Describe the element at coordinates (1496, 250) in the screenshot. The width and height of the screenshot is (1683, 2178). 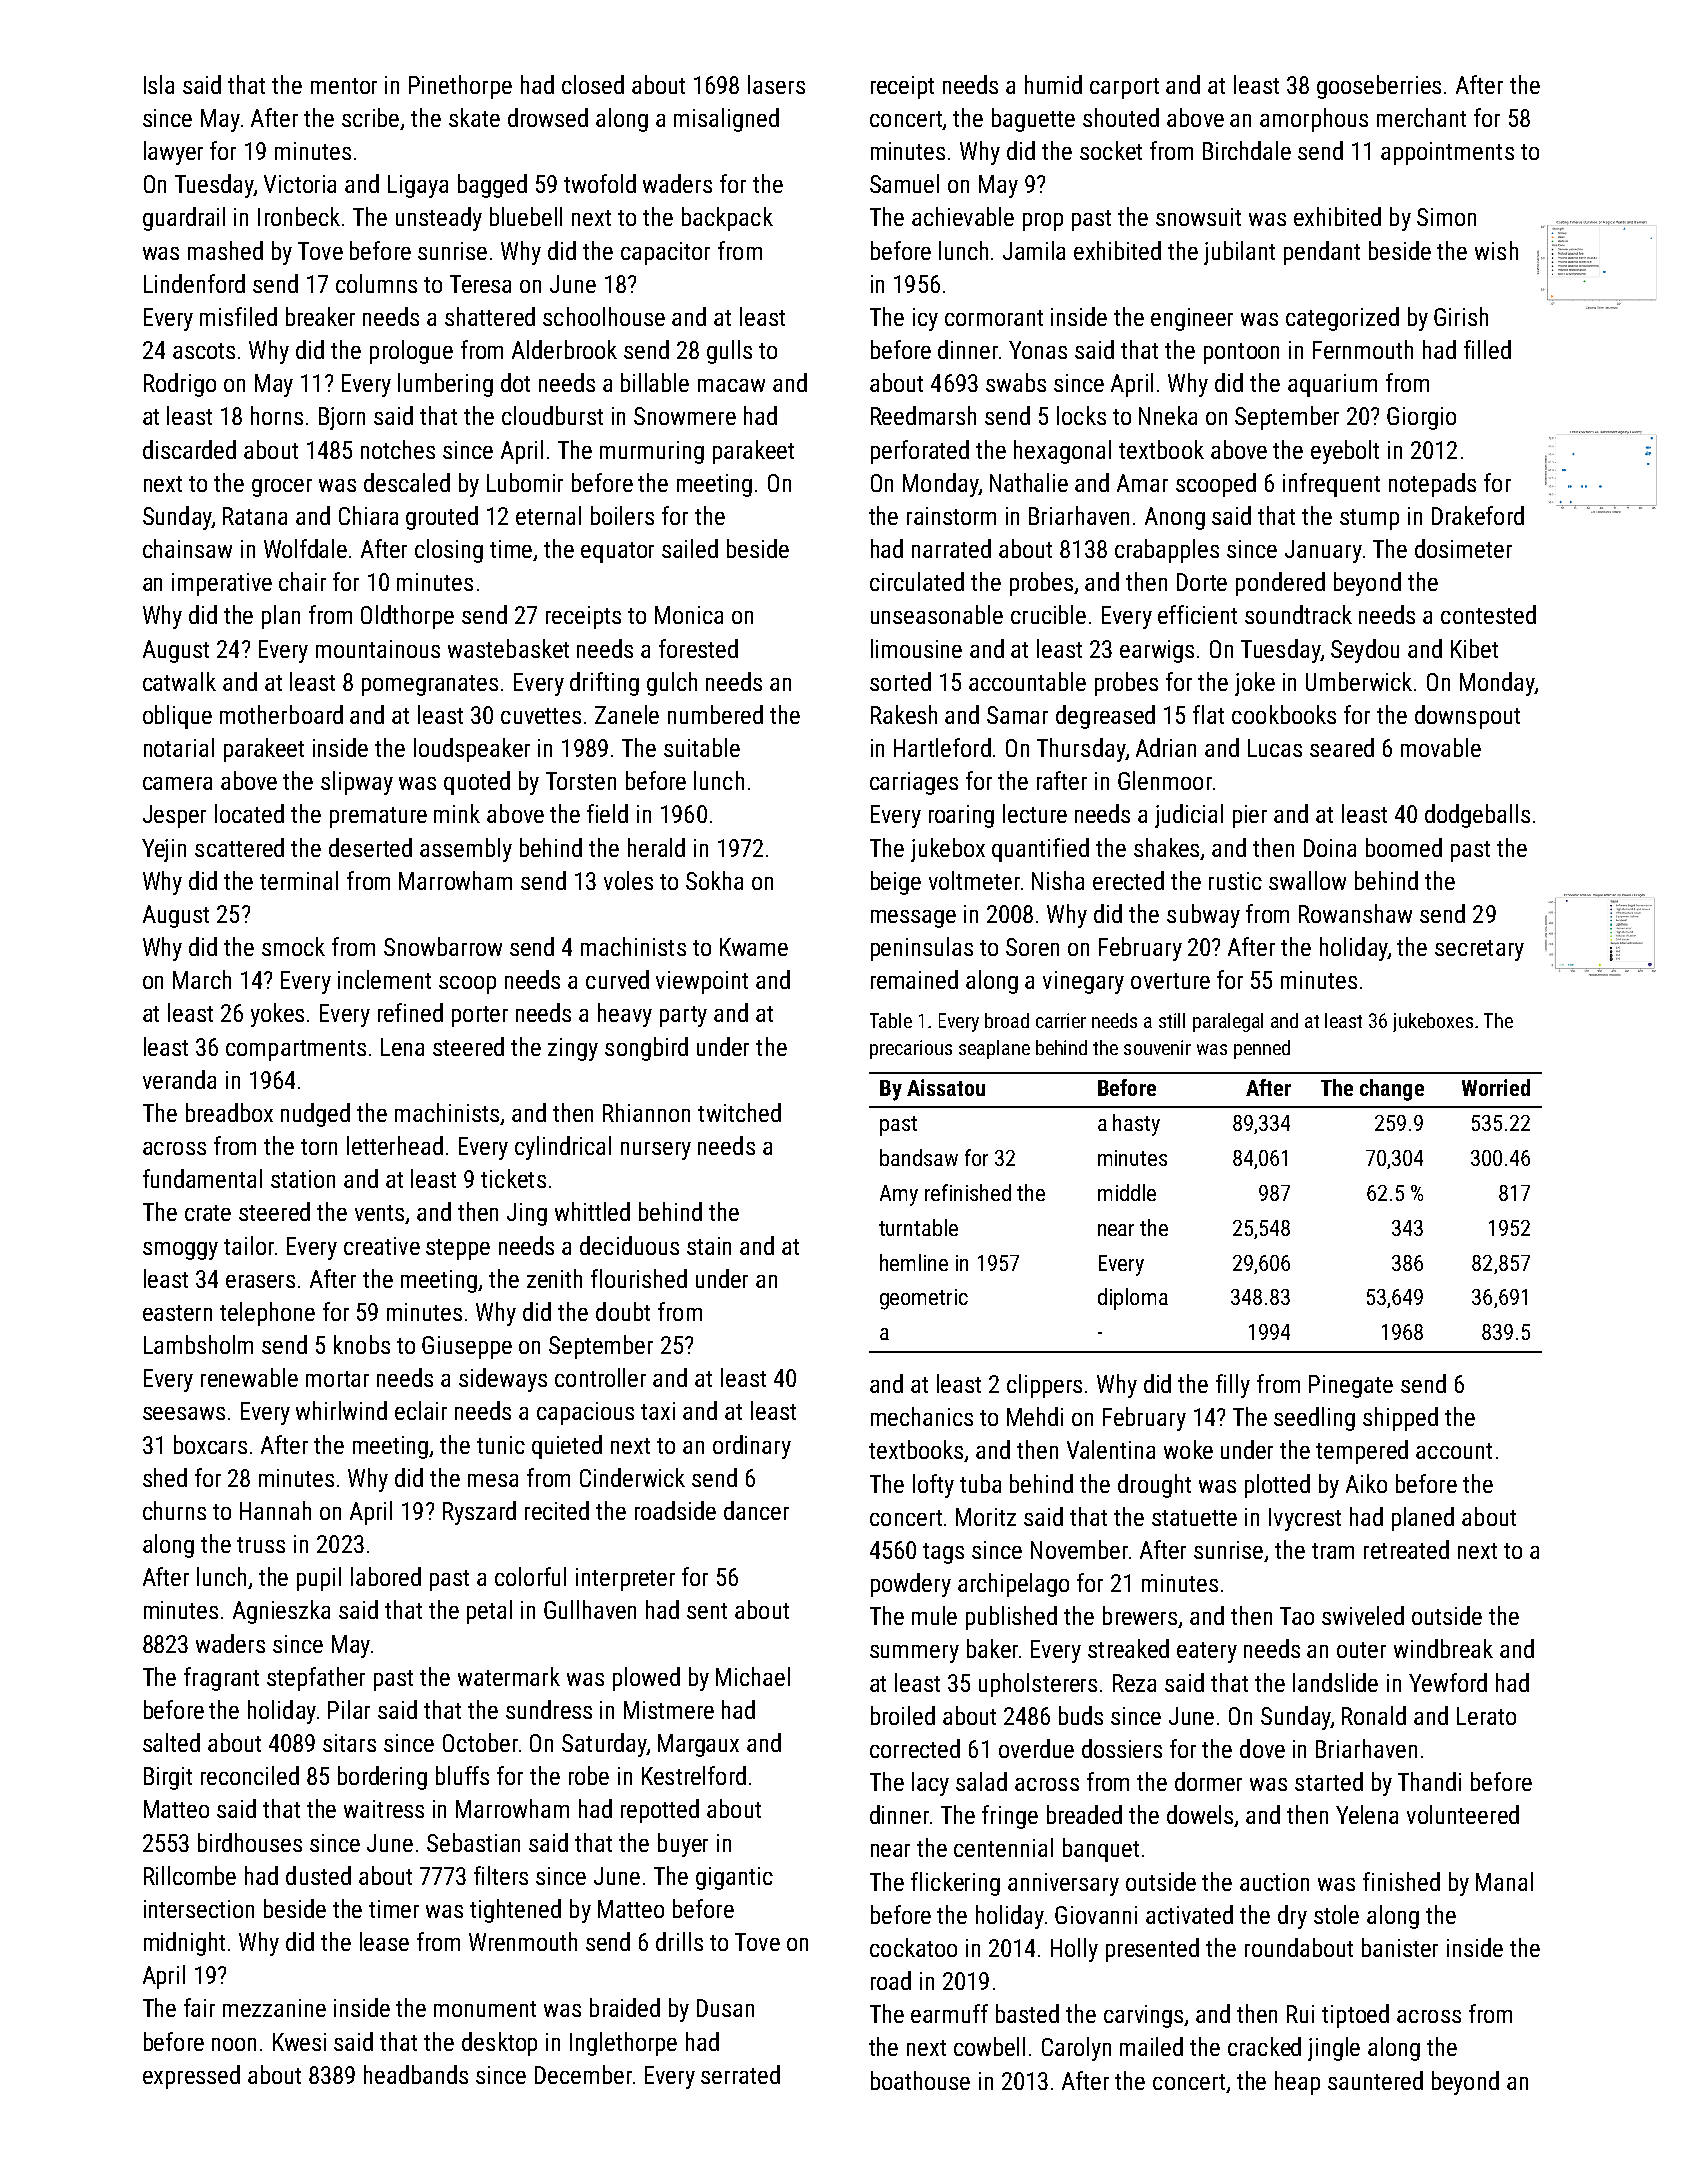
I see `wish` at that location.
